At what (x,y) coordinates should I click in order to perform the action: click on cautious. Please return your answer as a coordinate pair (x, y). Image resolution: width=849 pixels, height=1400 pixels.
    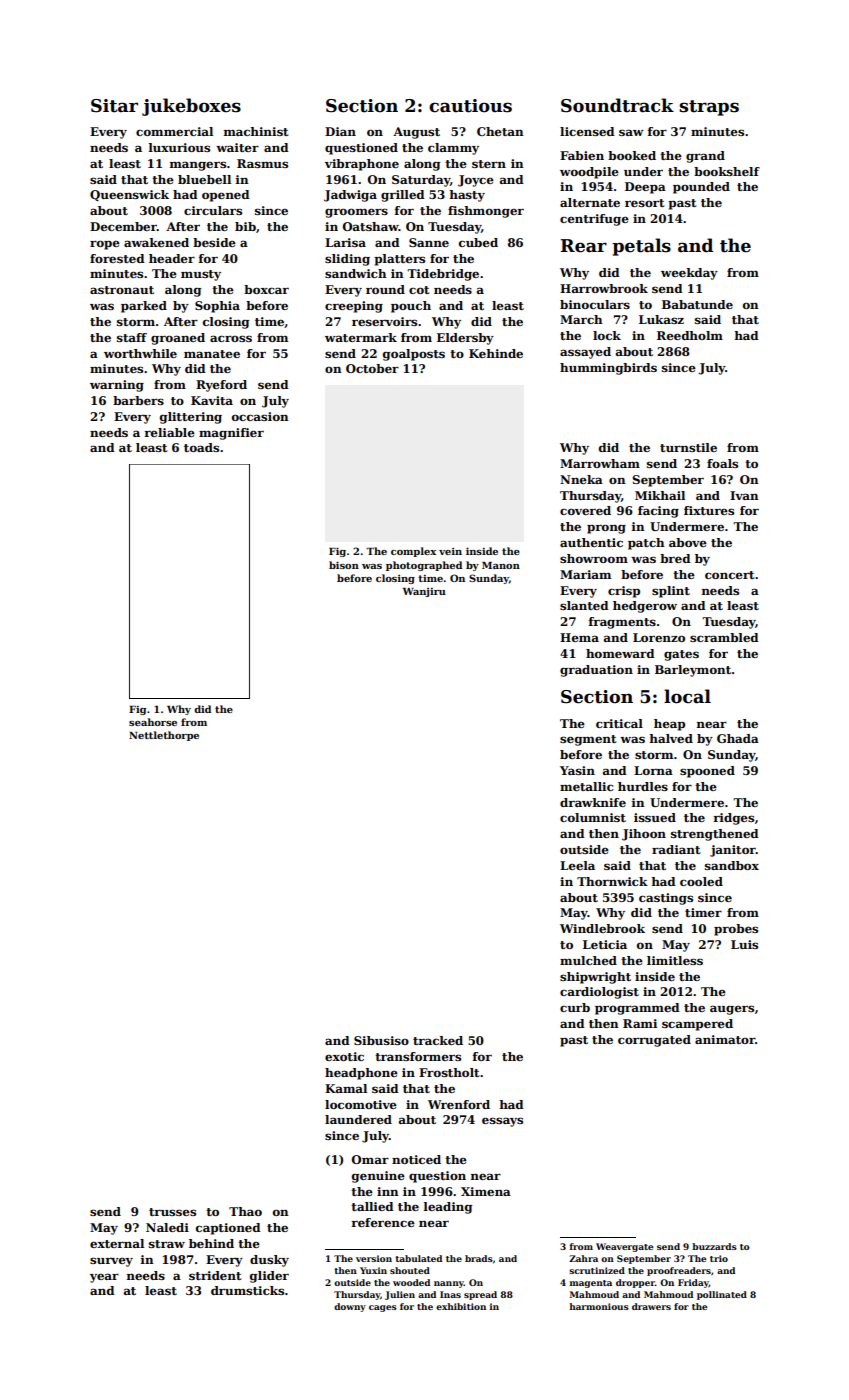
    Looking at the image, I should click on (470, 106).
